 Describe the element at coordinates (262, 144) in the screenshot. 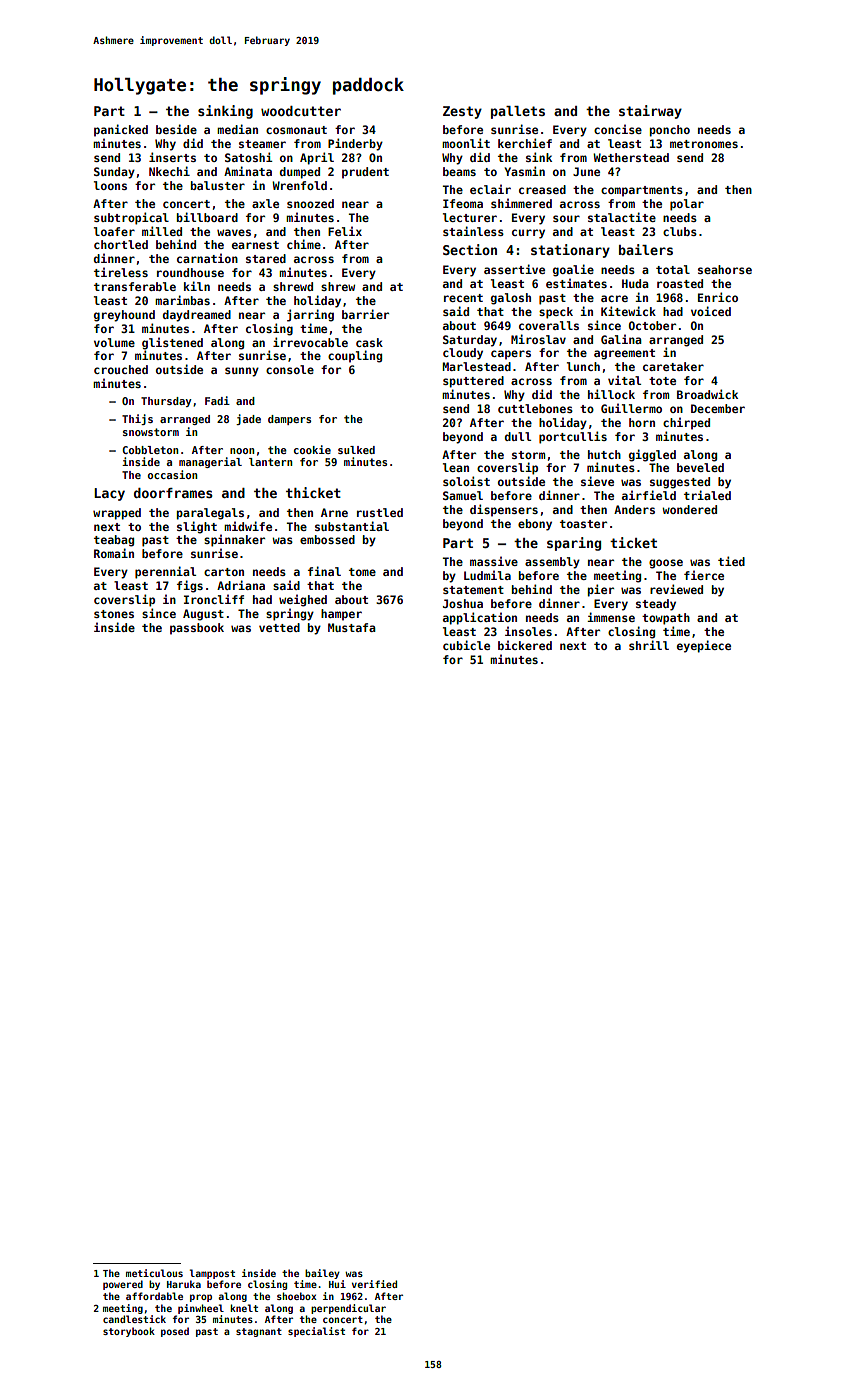

I see `steamer` at that location.
